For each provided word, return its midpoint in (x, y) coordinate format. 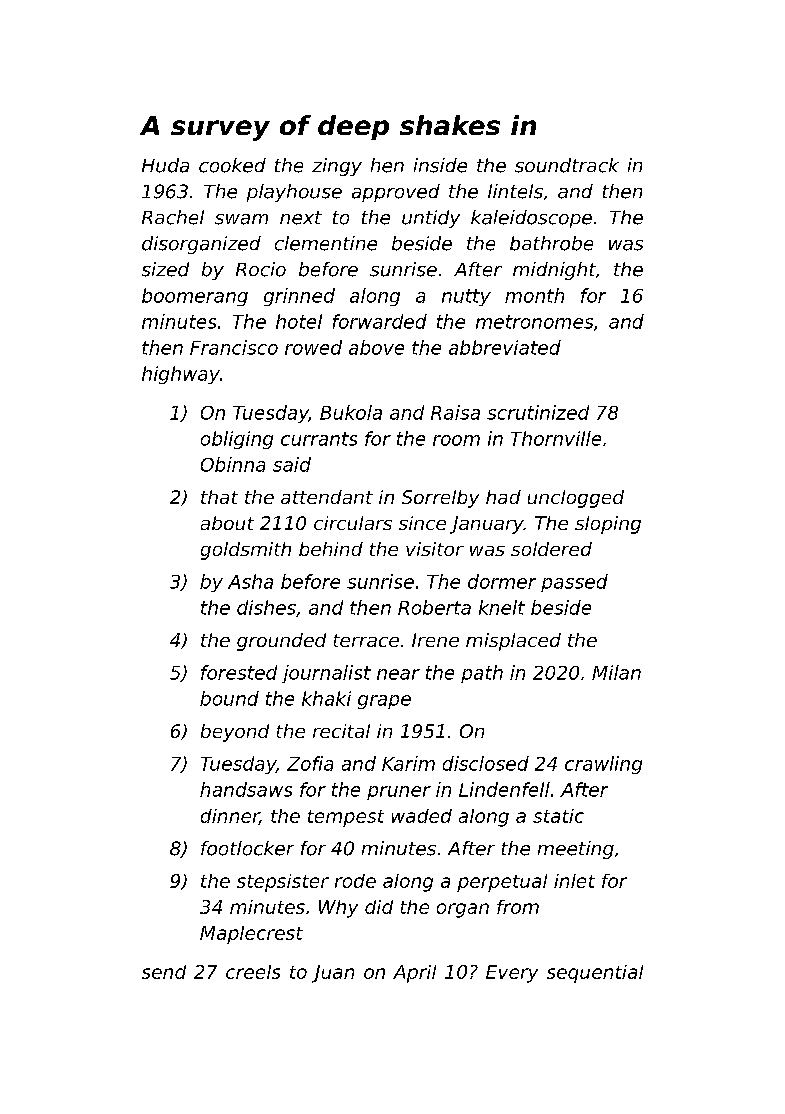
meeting (576, 850)
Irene (435, 640)
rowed (313, 347)
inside (440, 165)
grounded (281, 642)
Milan (616, 672)
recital (341, 731)
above (376, 347)
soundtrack (567, 165)
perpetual (502, 883)
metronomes (534, 322)
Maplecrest (251, 935)
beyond (235, 733)
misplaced (513, 642)
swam (241, 219)
